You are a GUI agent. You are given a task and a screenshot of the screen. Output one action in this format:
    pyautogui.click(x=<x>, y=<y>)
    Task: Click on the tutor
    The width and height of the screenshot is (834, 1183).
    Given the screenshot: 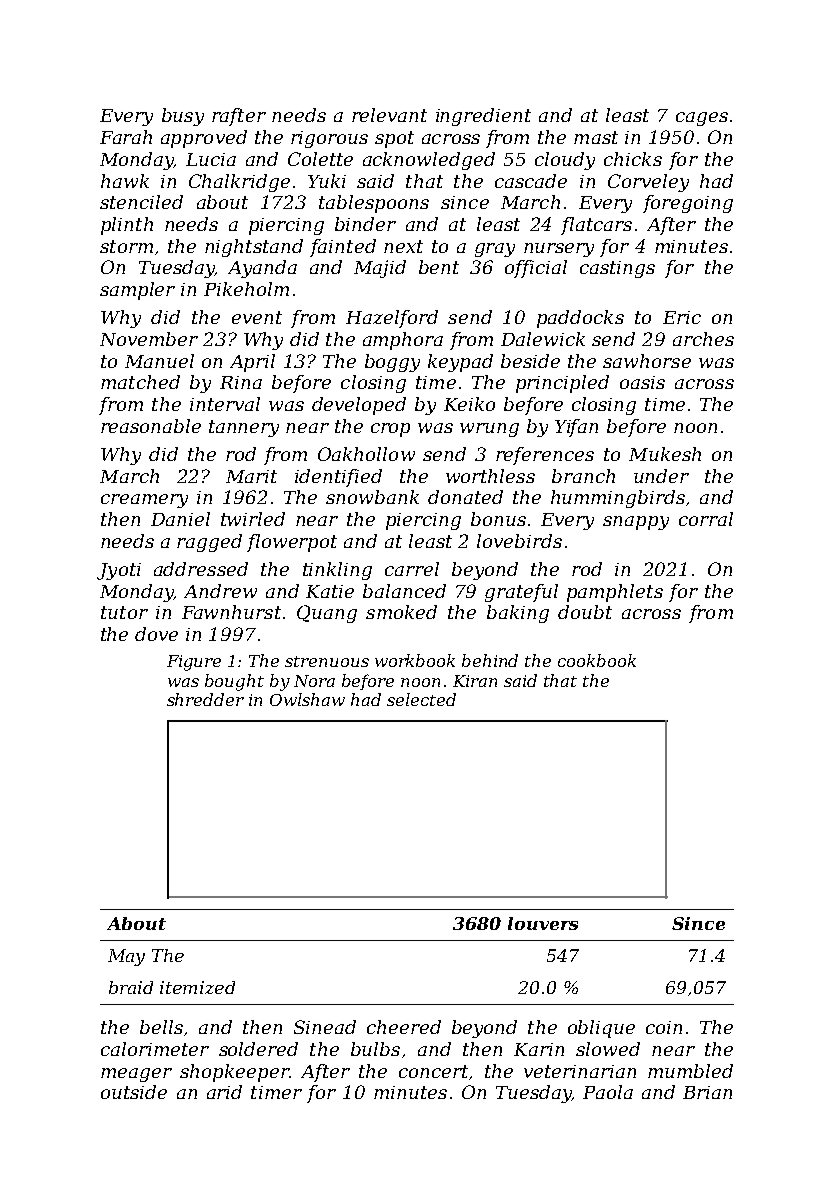 What is the action you would take?
    pyautogui.click(x=124, y=612)
